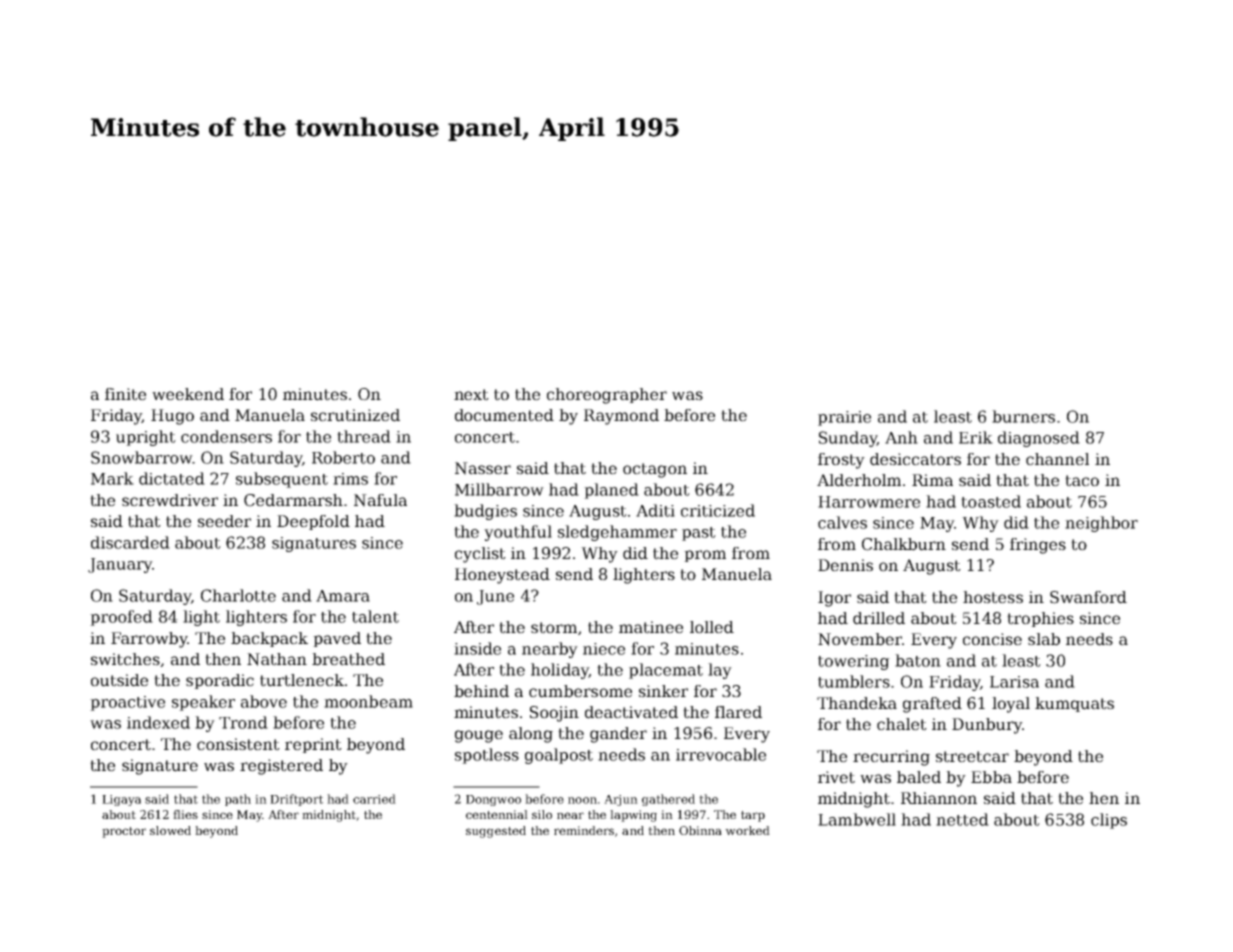 Image resolution: width=1233 pixels, height=952 pixels. Describe the element at coordinates (343, 596) in the screenshot. I see `Amara` at that location.
